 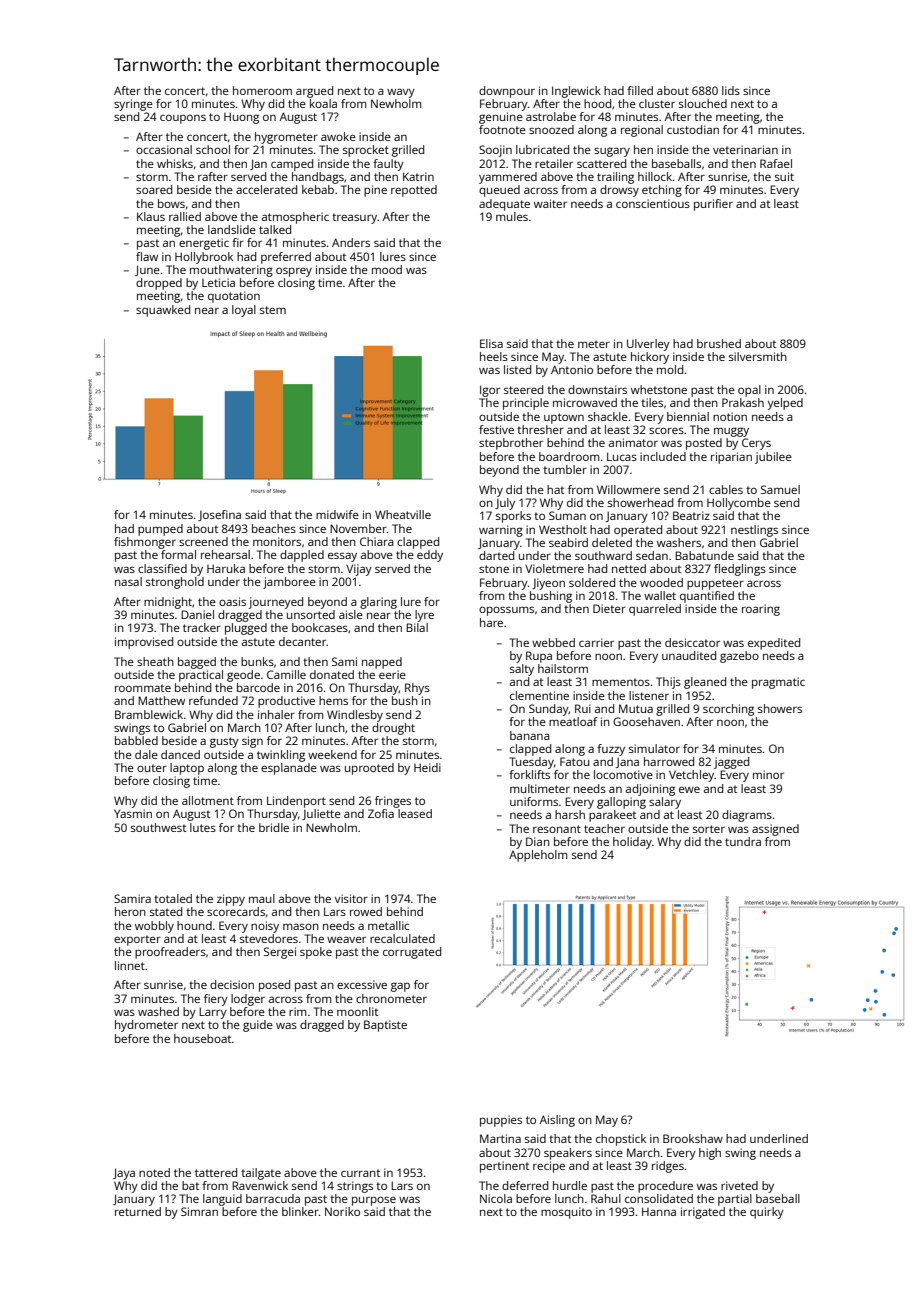 I want to click on Simran, so click(x=199, y=1211).
